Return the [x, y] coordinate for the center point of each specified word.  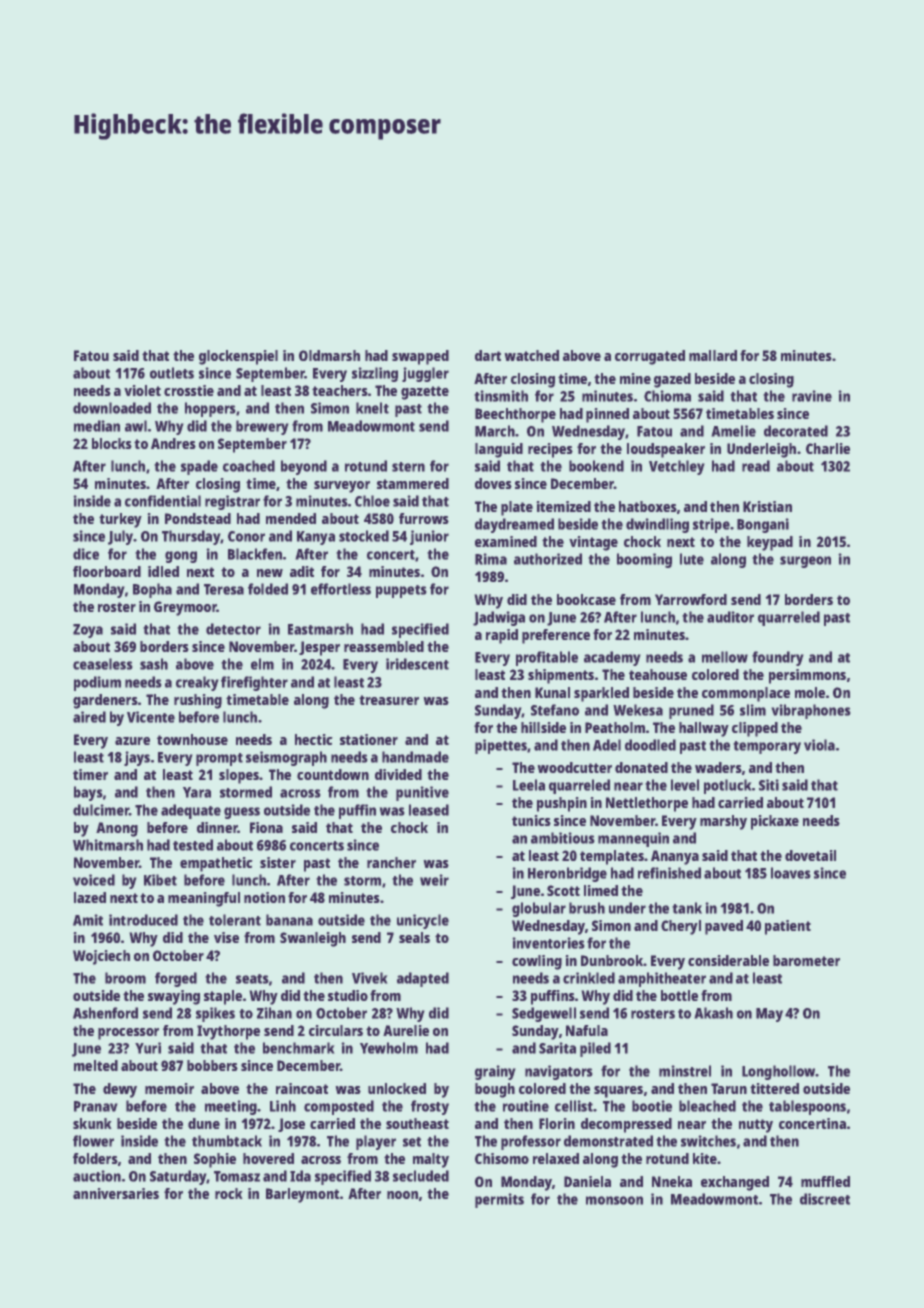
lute [692, 559]
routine [526, 1106]
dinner [217, 827]
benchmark [299, 1048]
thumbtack [227, 1141]
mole [810, 692]
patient [788, 927]
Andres [173, 443]
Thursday [191, 537]
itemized [563, 506]
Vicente [151, 717]
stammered [413, 483]
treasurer [389, 700]
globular [539, 909]
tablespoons [807, 1107]
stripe [711, 525]
